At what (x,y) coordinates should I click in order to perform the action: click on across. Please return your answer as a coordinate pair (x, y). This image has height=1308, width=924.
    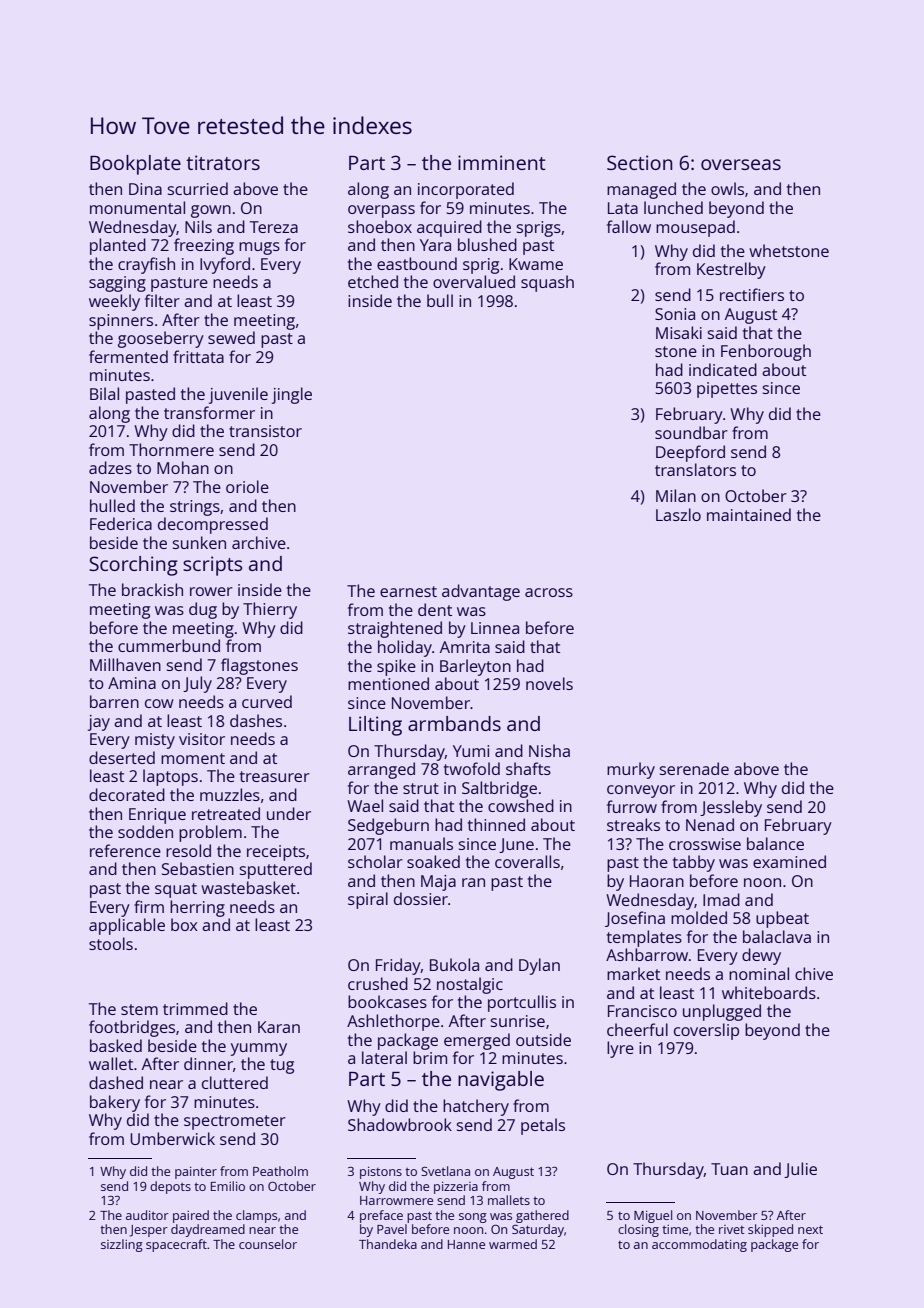
    Looking at the image, I should click on (549, 592).
